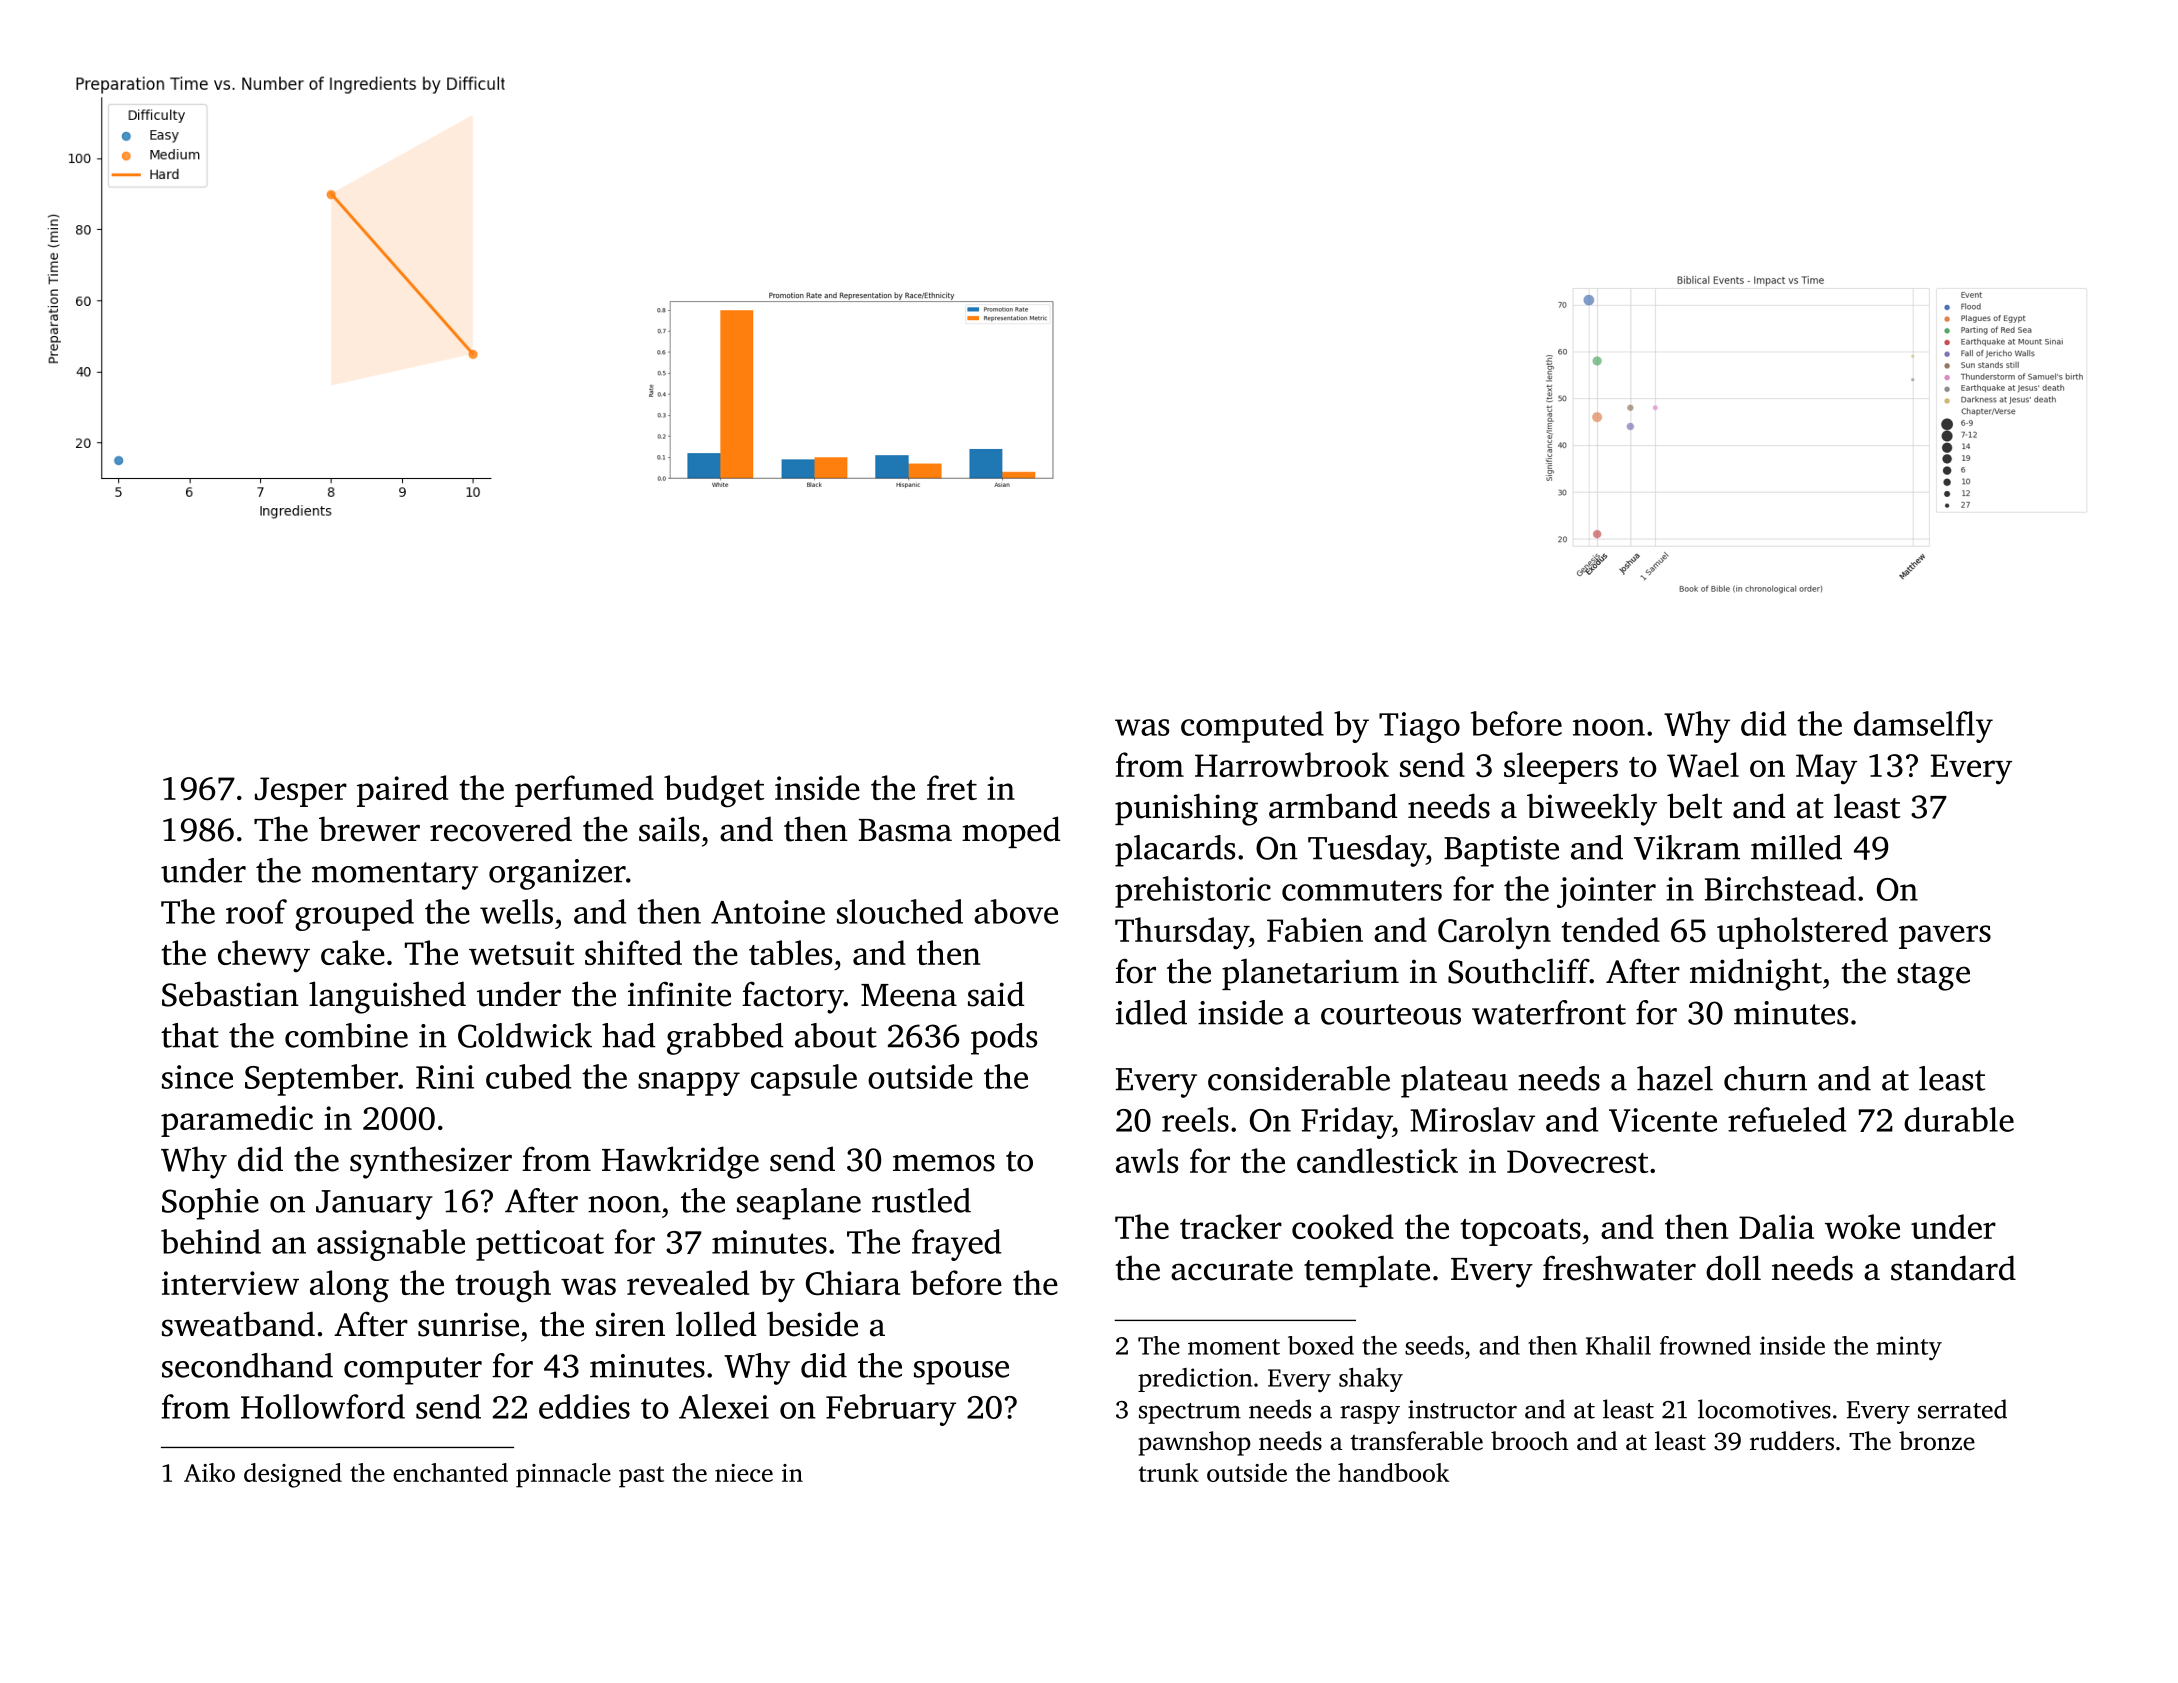  I want to click on paired, so click(402, 791).
